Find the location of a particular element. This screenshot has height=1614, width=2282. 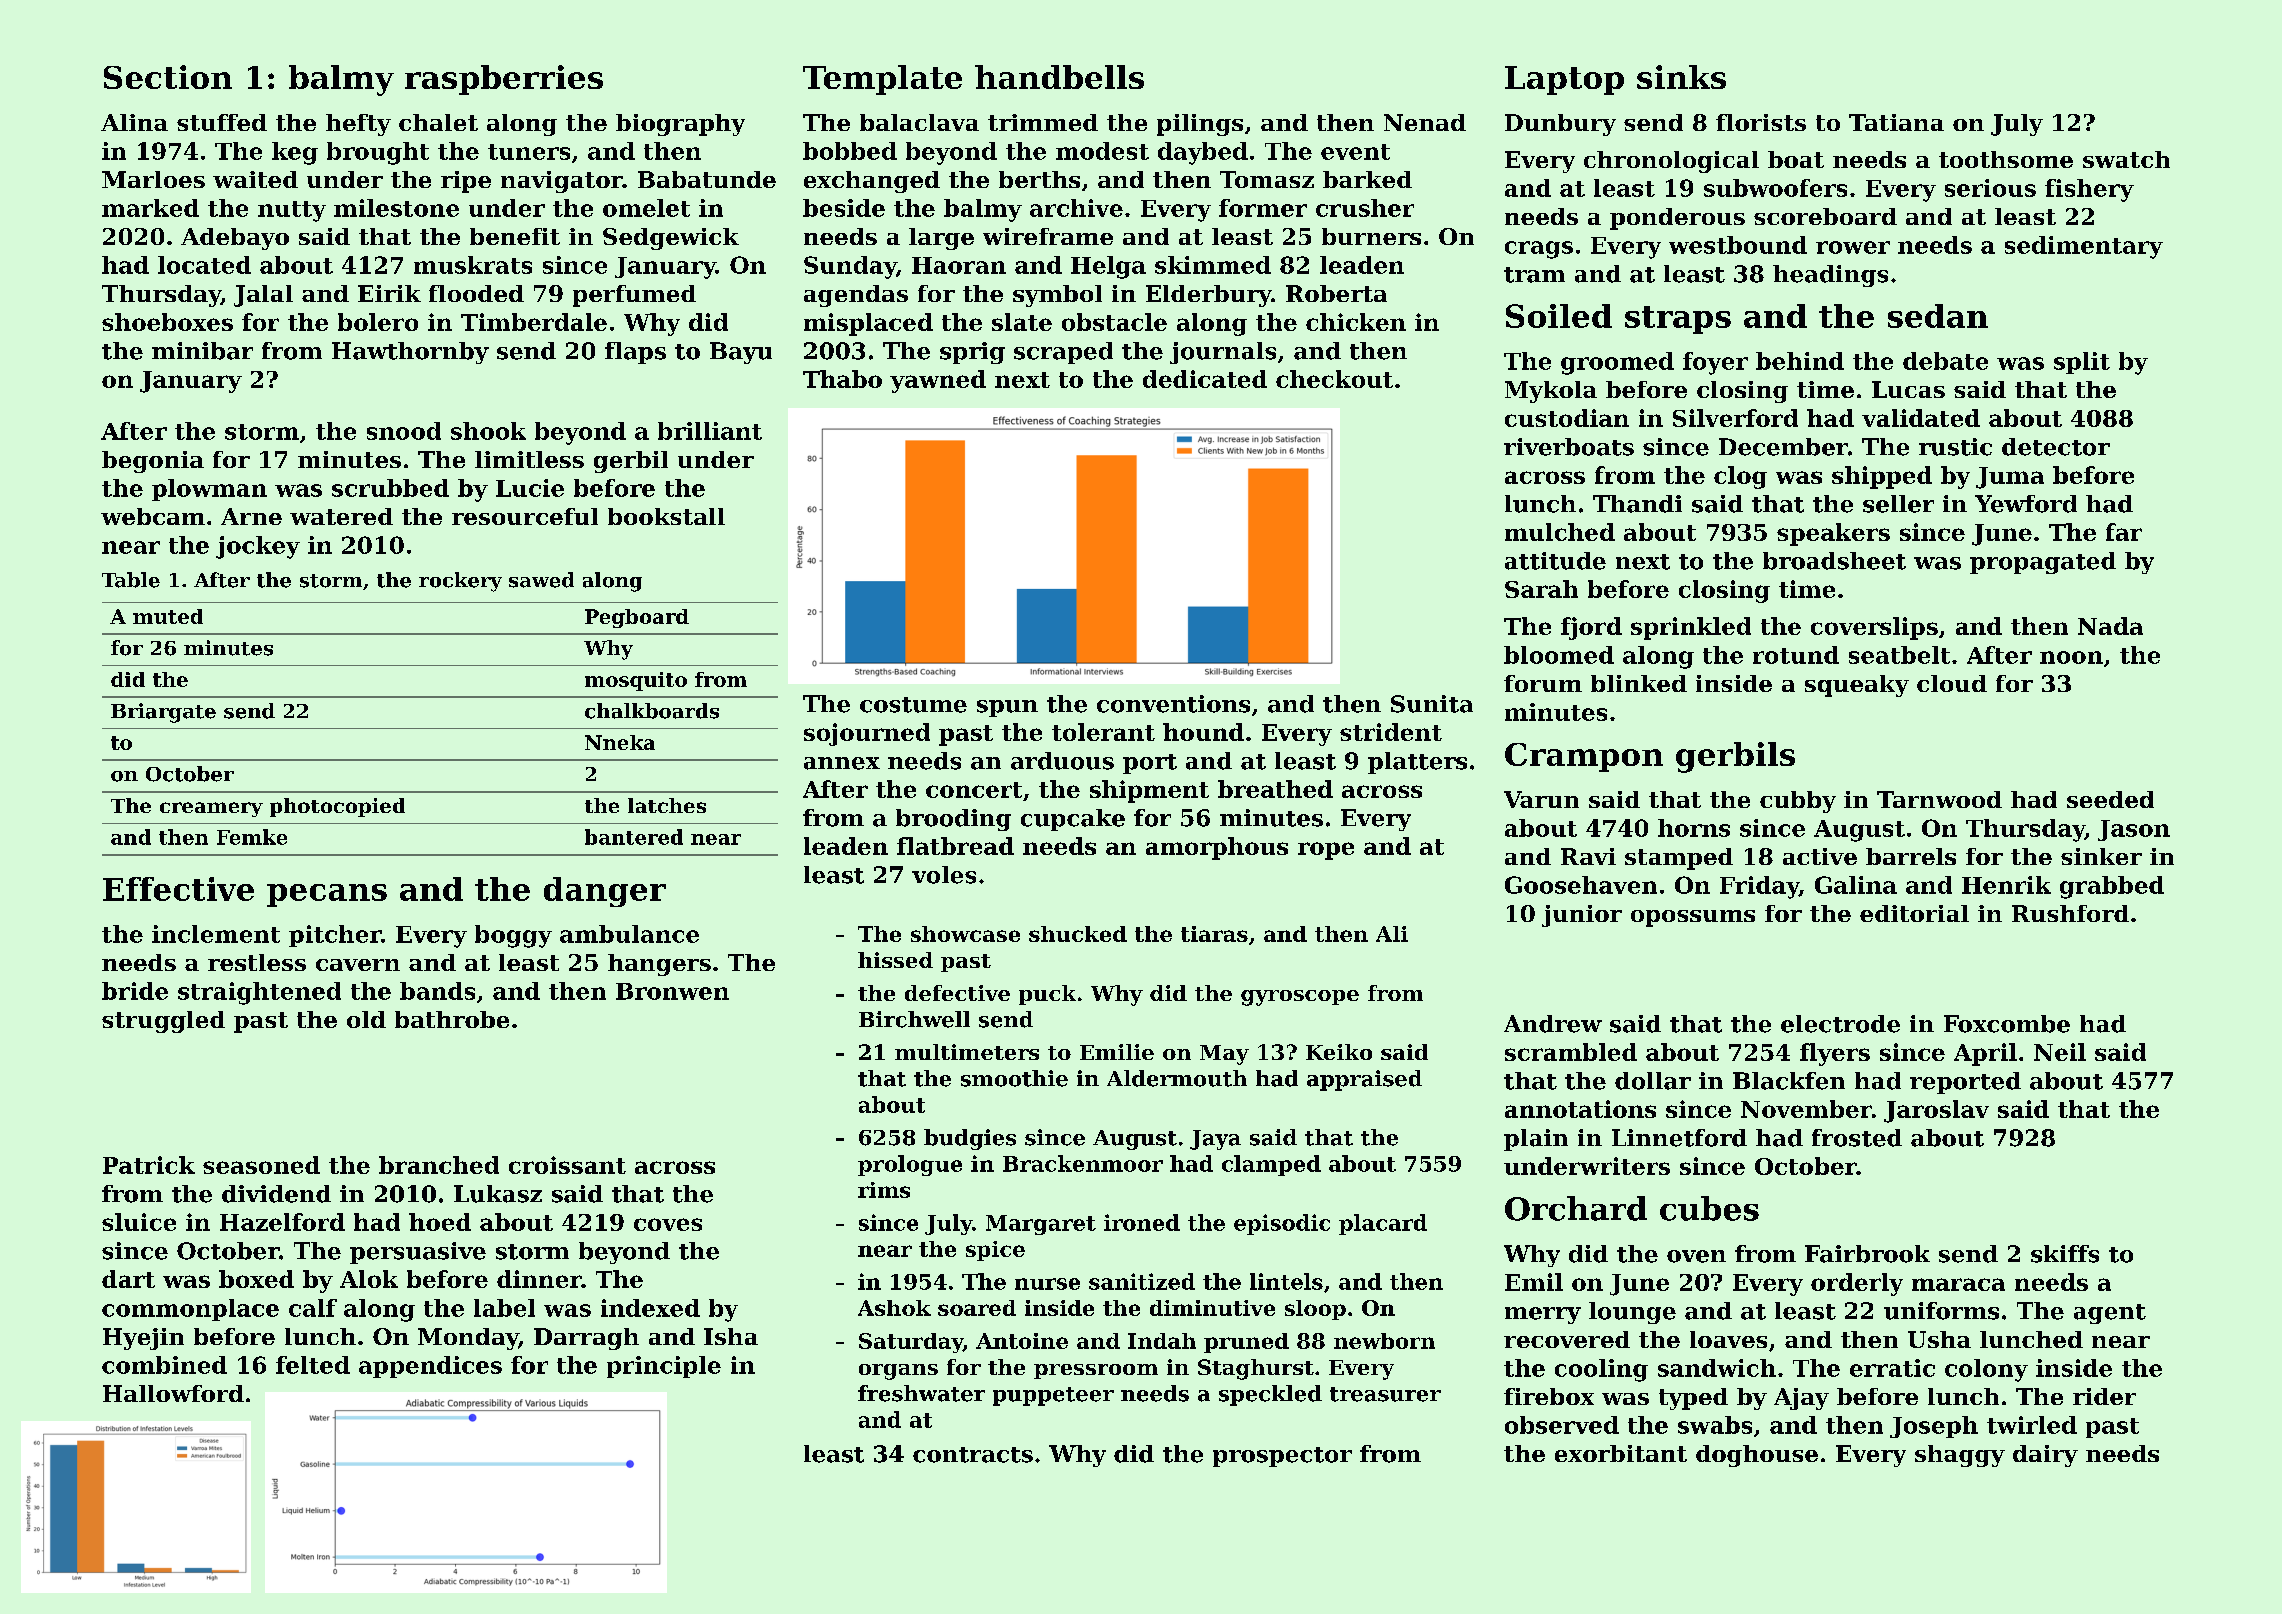

principle is located at coordinates (664, 1367).
